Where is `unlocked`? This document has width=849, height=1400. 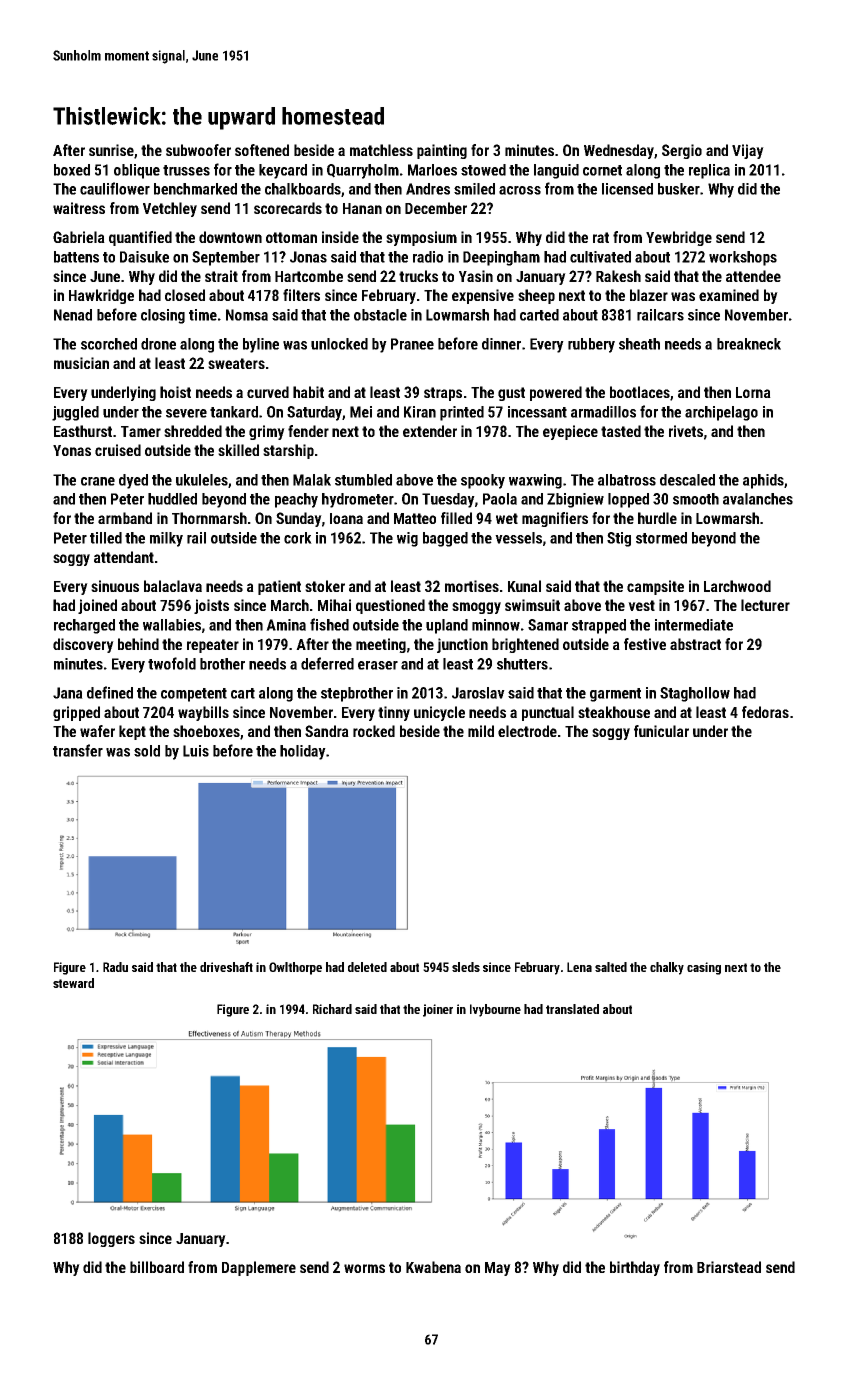 unlocked is located at coordinates (339, 344).
